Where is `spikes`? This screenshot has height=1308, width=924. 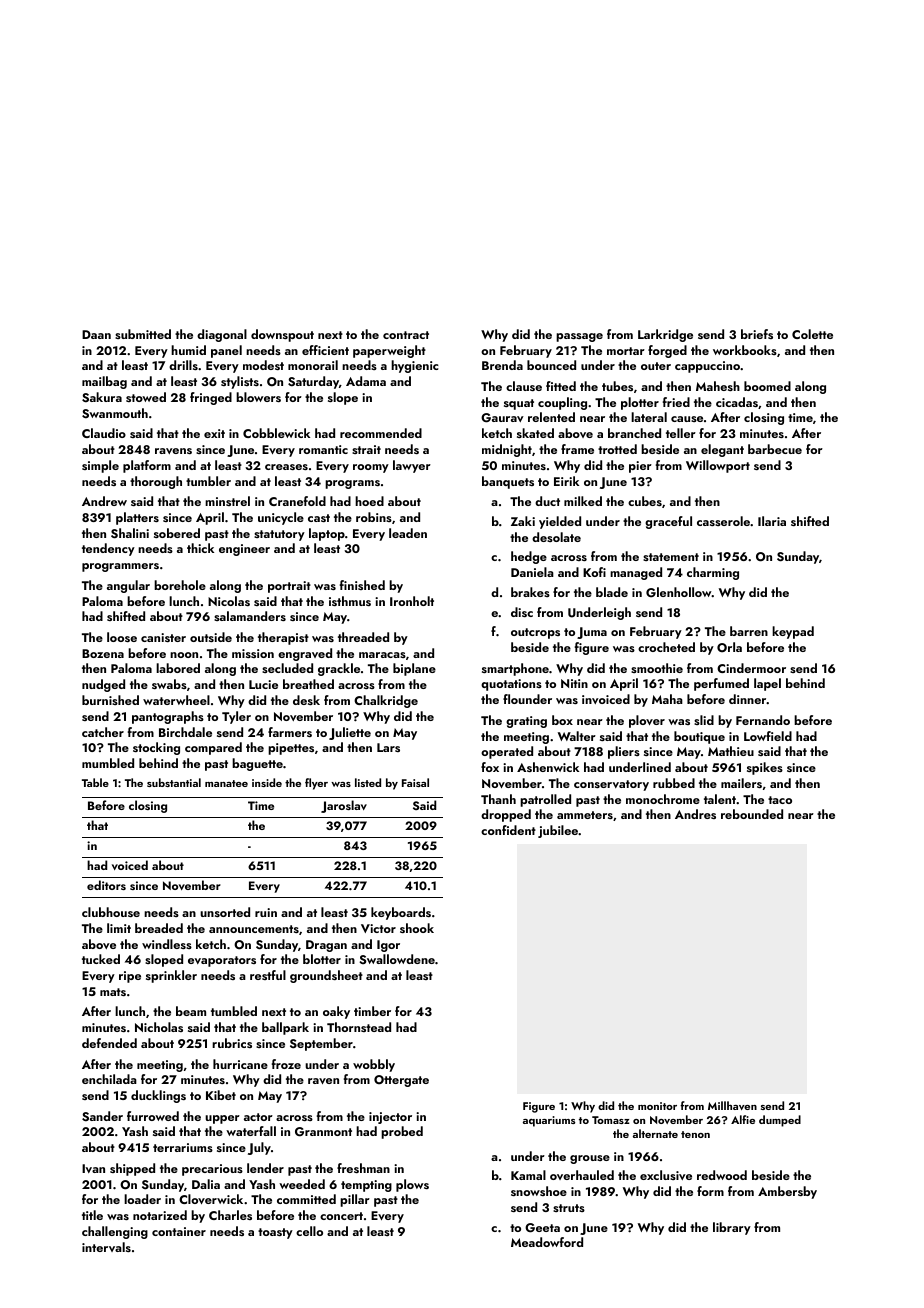 spikes is located at coordinates (765, 768).
